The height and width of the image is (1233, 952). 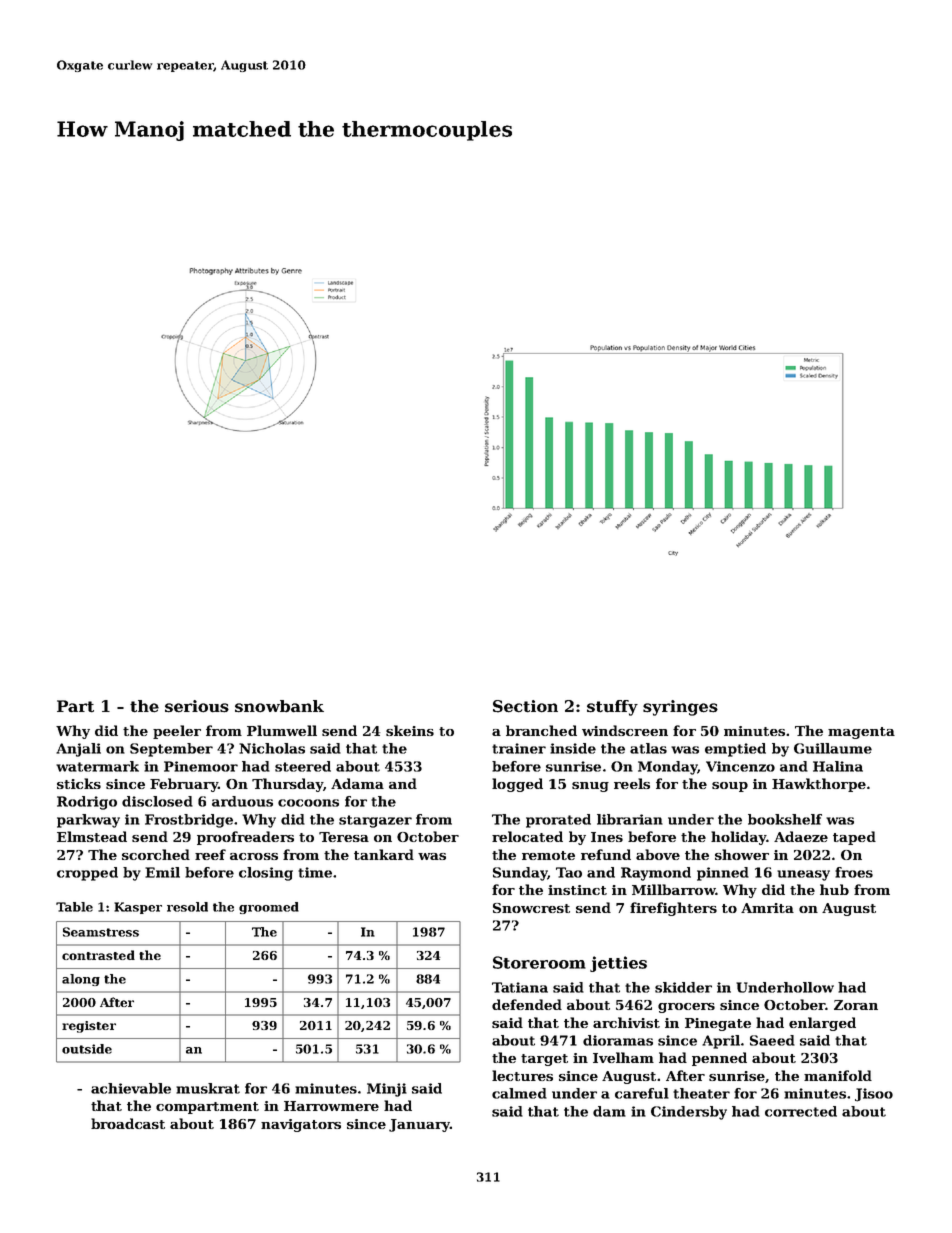 I want to click on broadcast, so click(x=128, y=1123).
